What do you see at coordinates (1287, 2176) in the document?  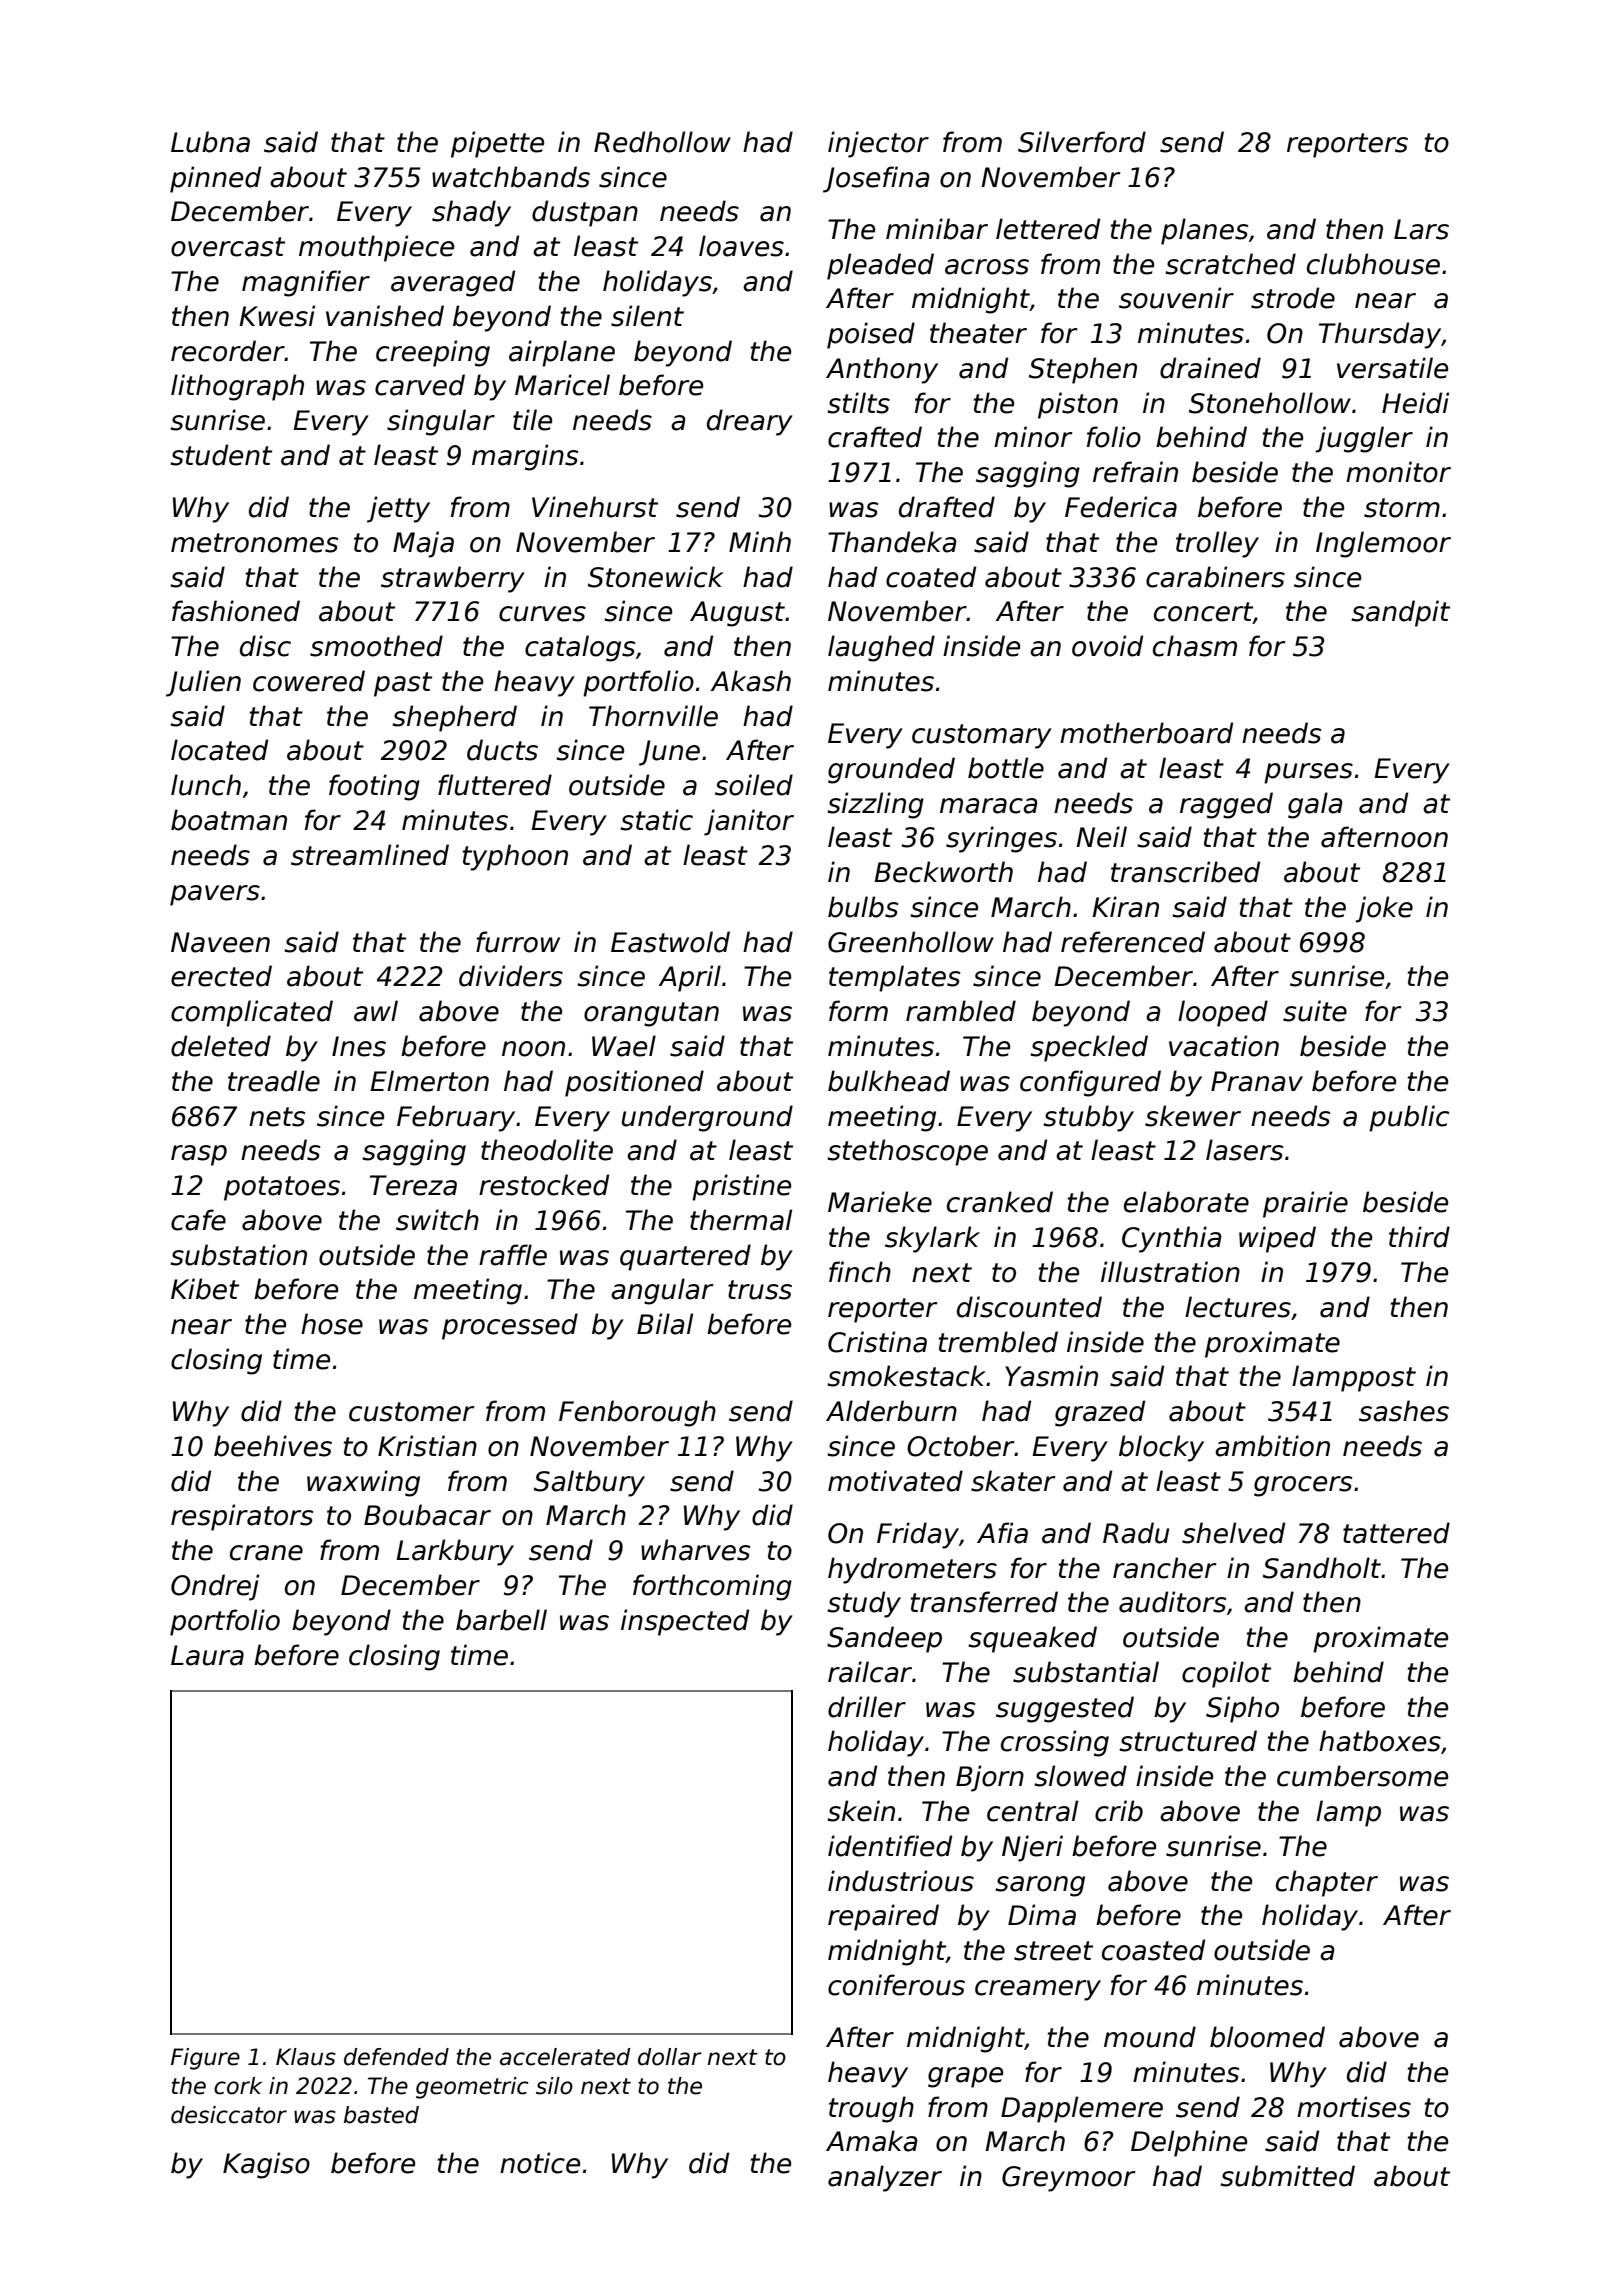 I see `submitted` at bounding box center [1287, 2176].
